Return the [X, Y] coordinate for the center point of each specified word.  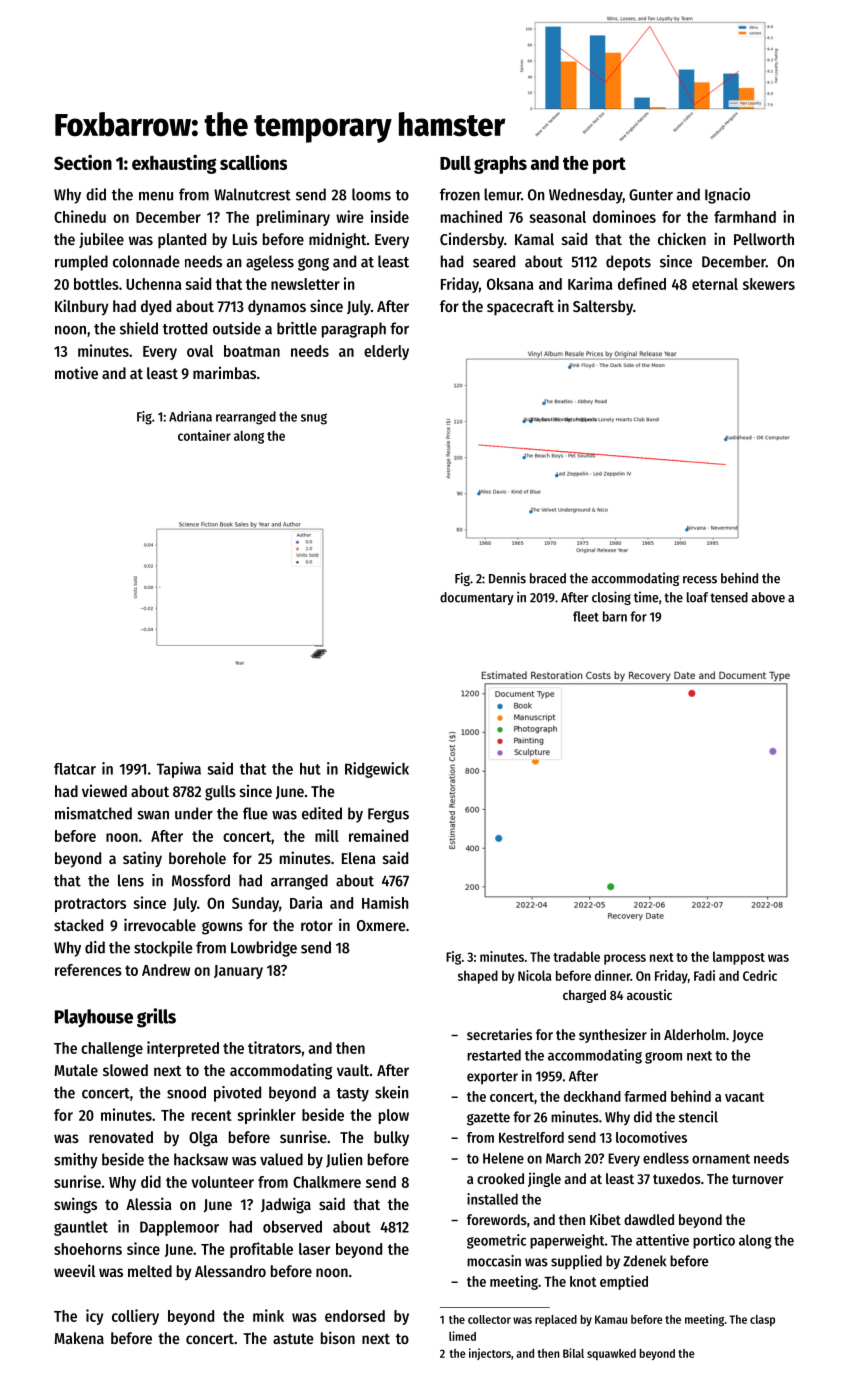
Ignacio [727, 196]
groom [663, 1058]
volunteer [223, 1182]
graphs [500, 165]
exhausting [174, 164]
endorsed [355, 1316]
